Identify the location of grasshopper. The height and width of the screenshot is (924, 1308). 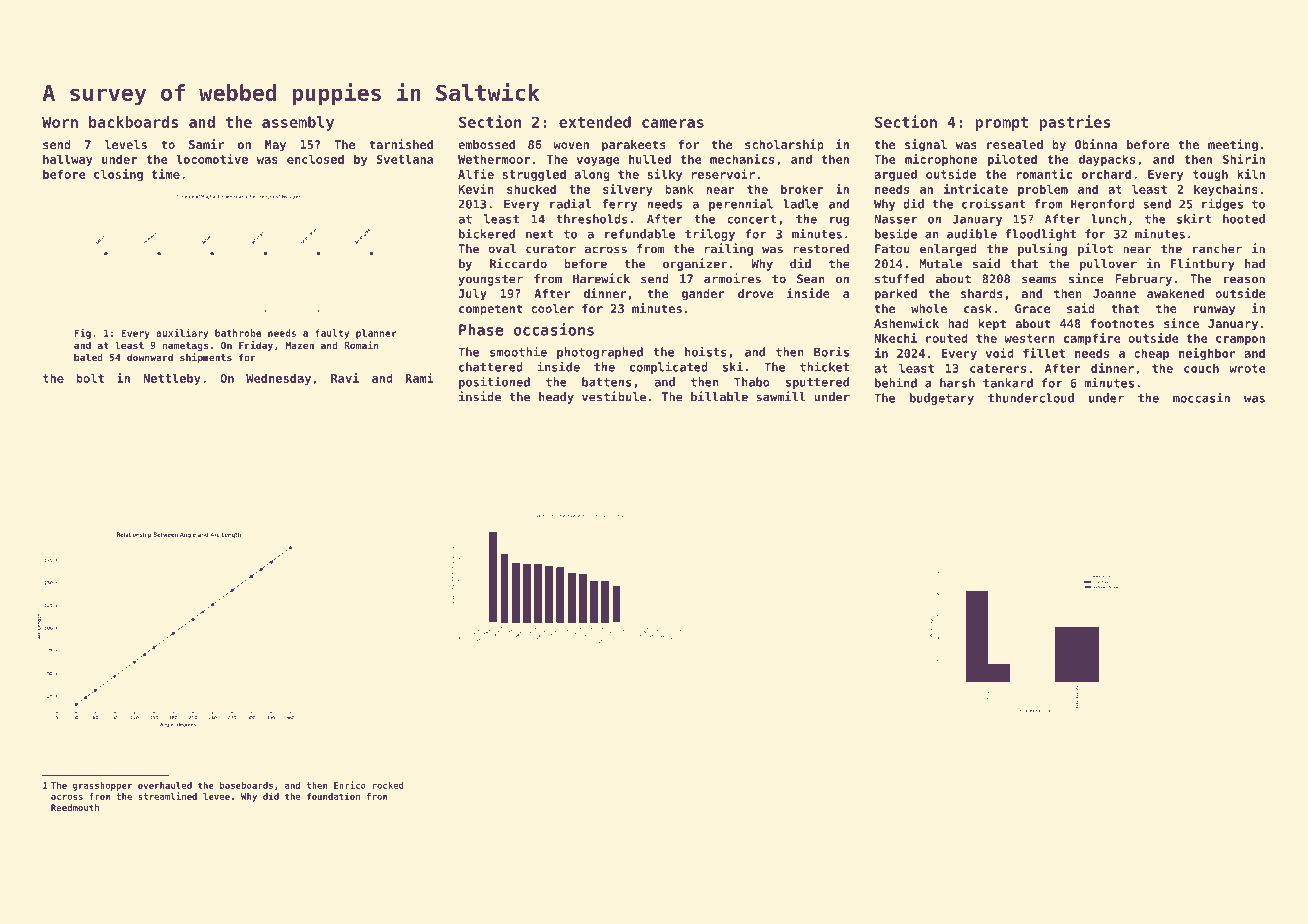
(102, 786).
